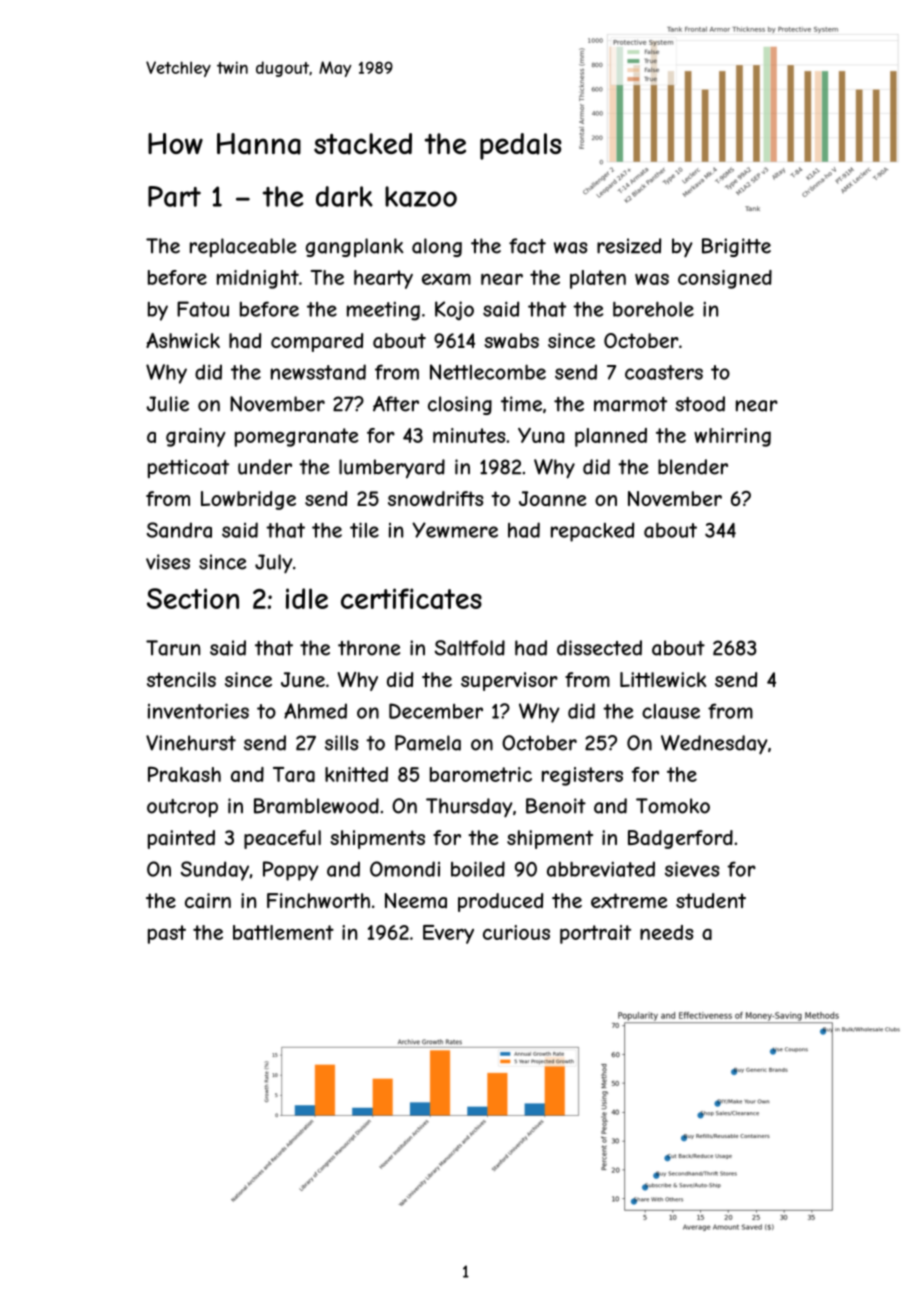  Describe the element at coordinates (174, 196) in the screenshot. I see `Part` at that location.
